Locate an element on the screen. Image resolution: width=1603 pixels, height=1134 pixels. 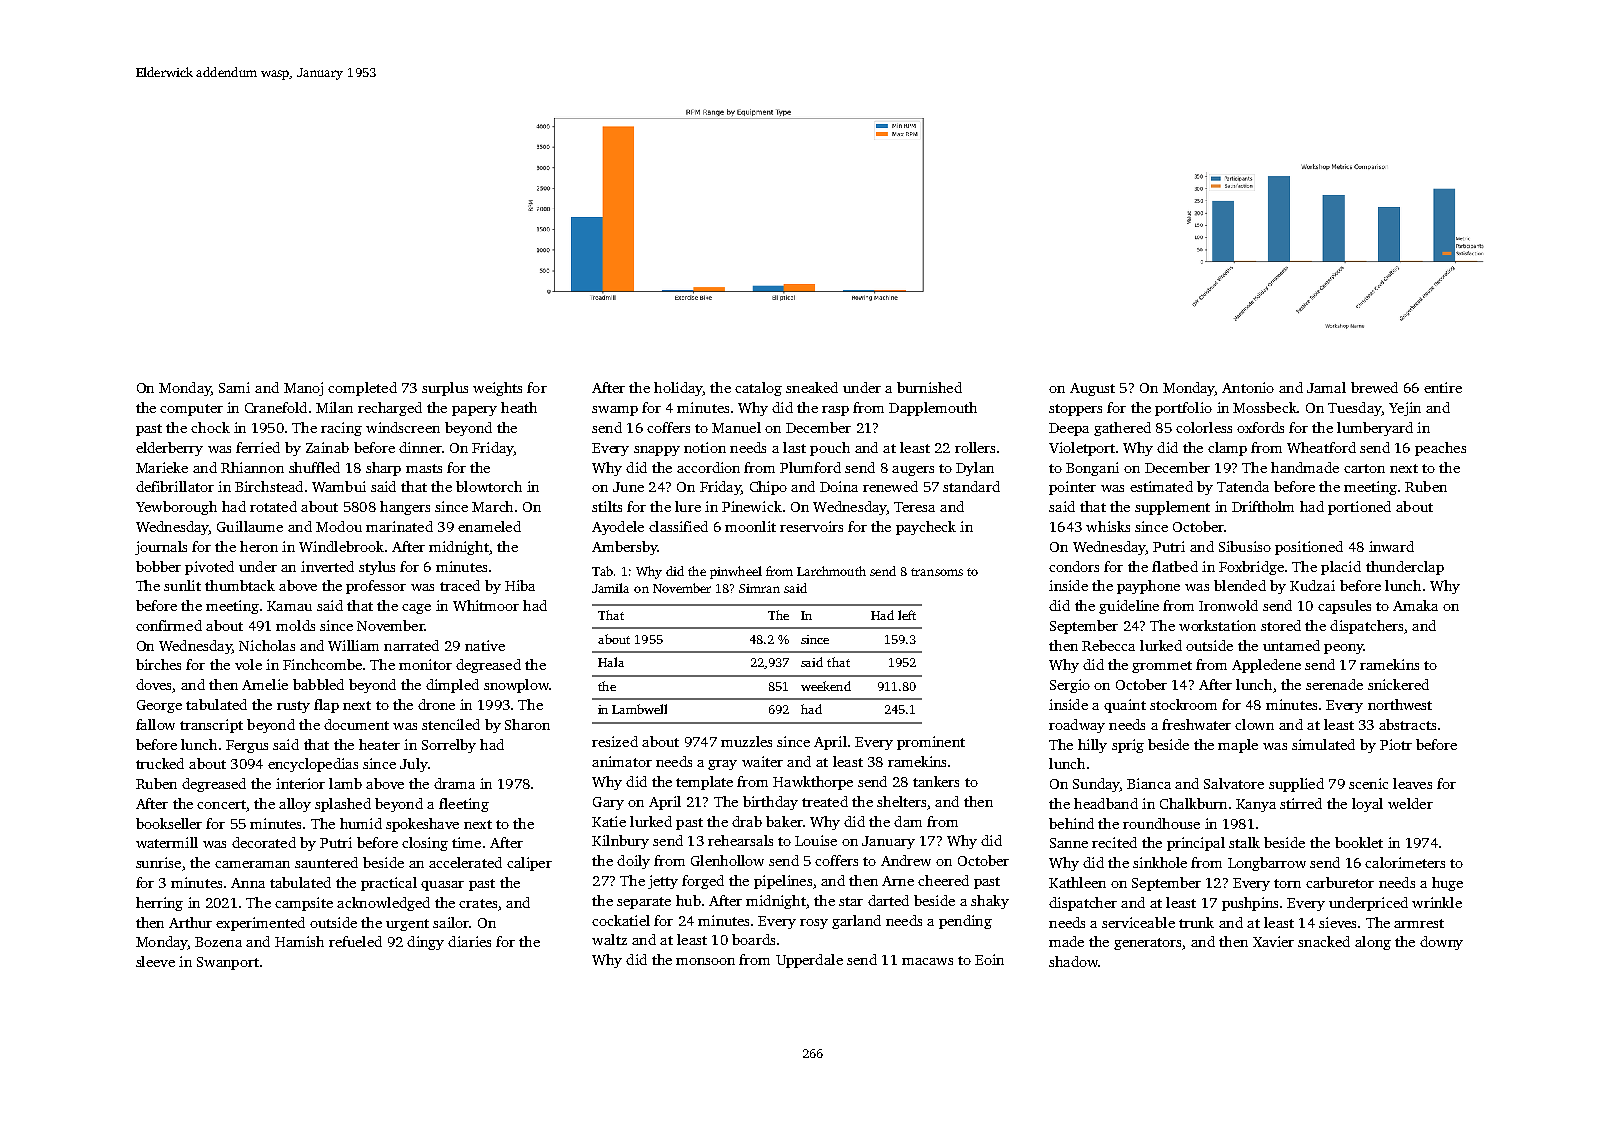
Modou is located at coordinates (339, 526).
